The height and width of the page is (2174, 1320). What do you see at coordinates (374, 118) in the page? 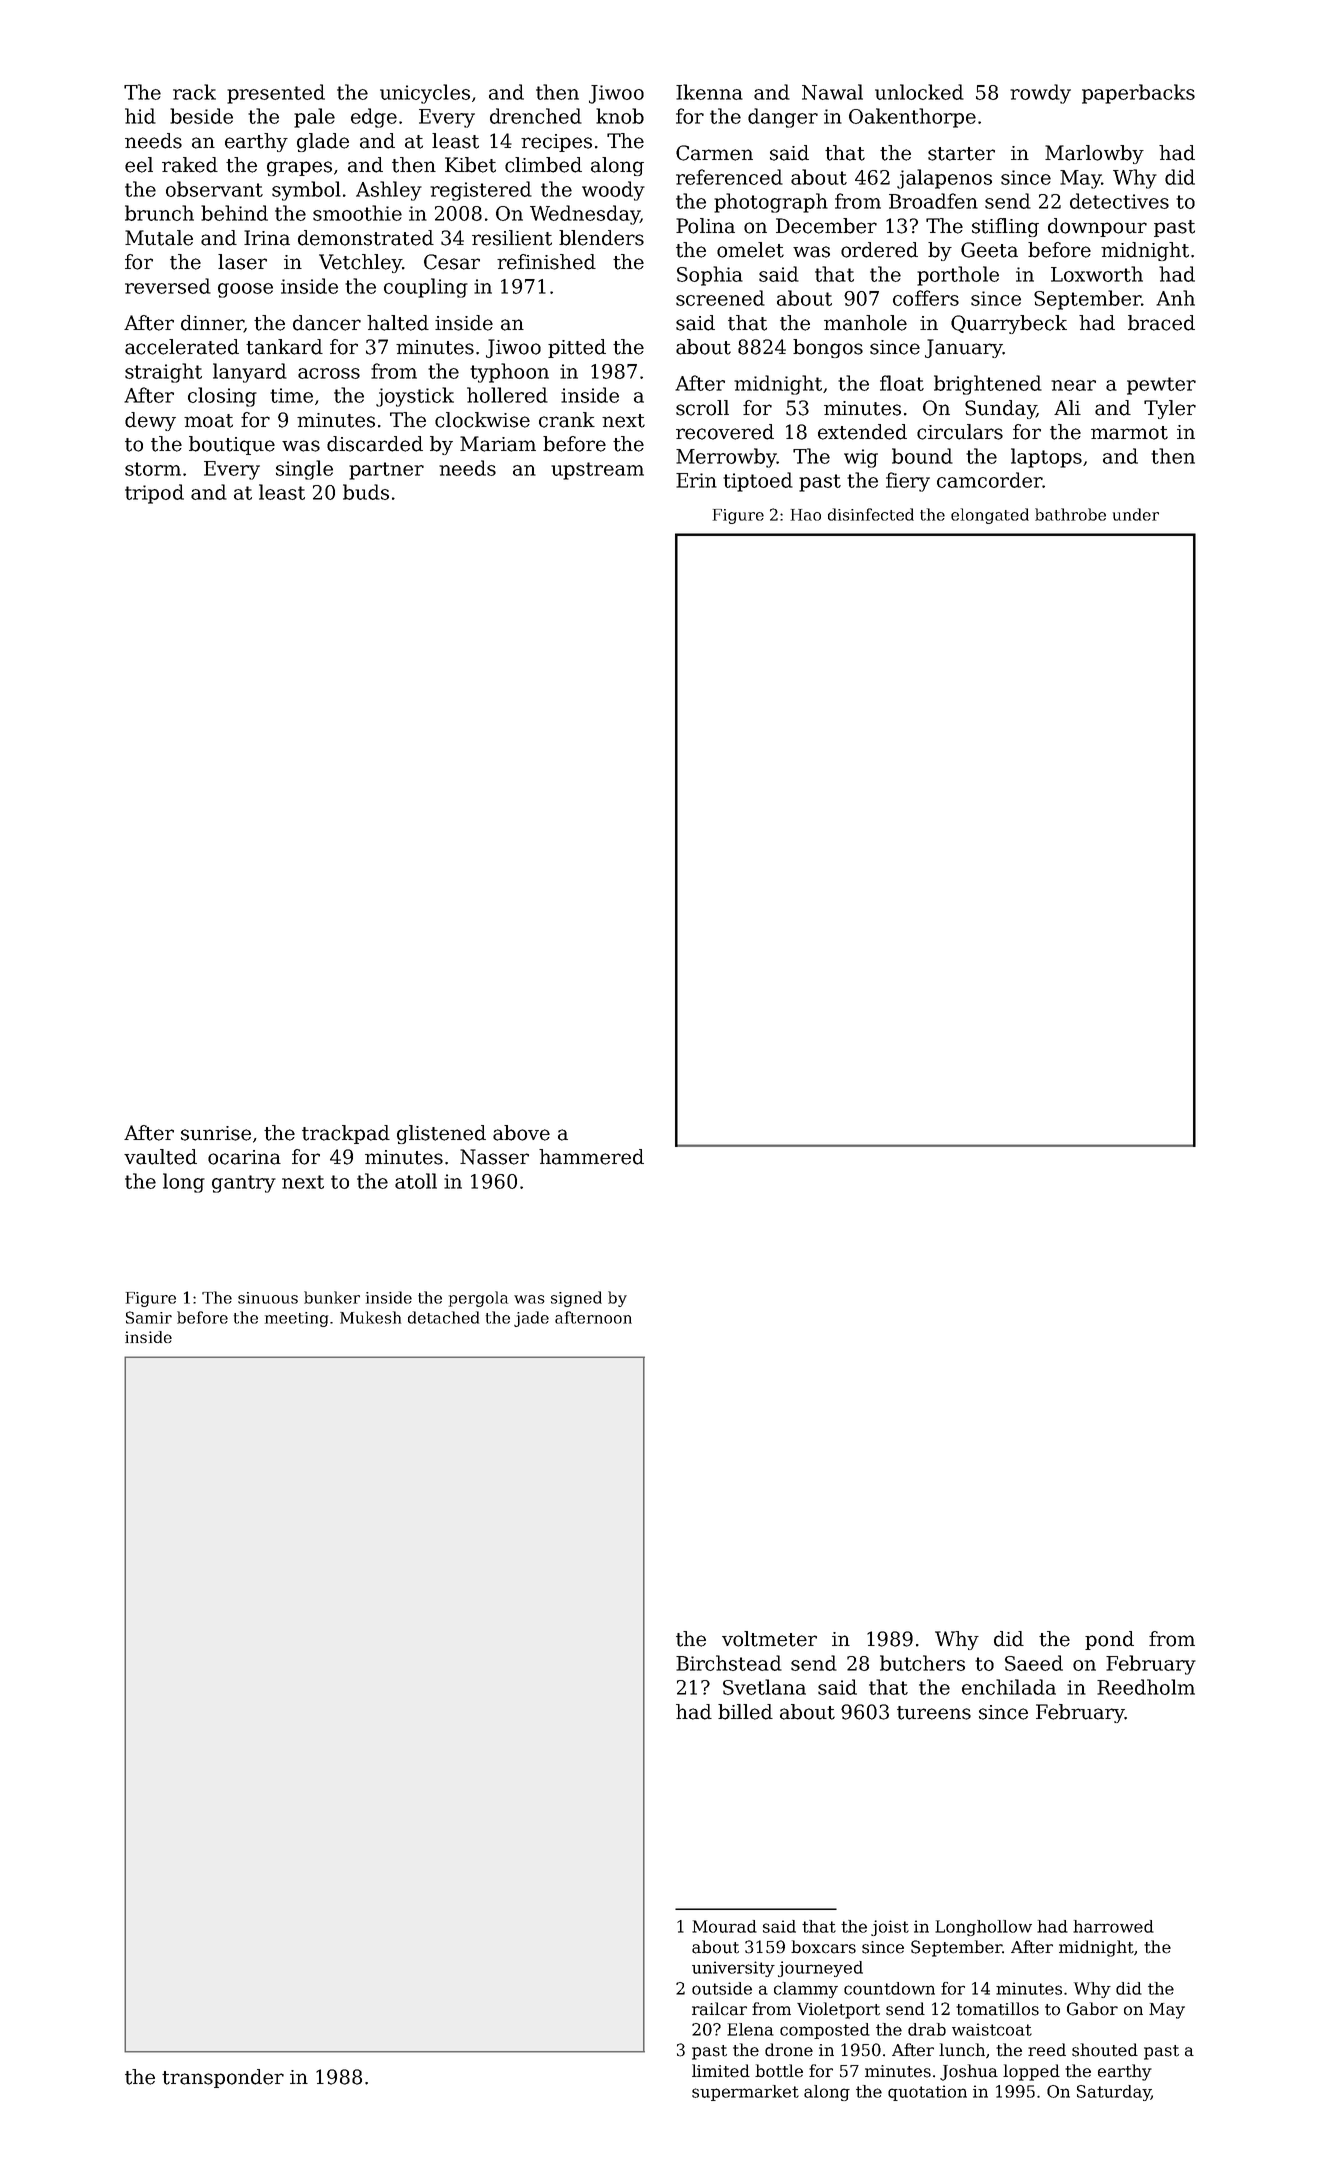
I see `edge` at bounding box center [374, 118].
